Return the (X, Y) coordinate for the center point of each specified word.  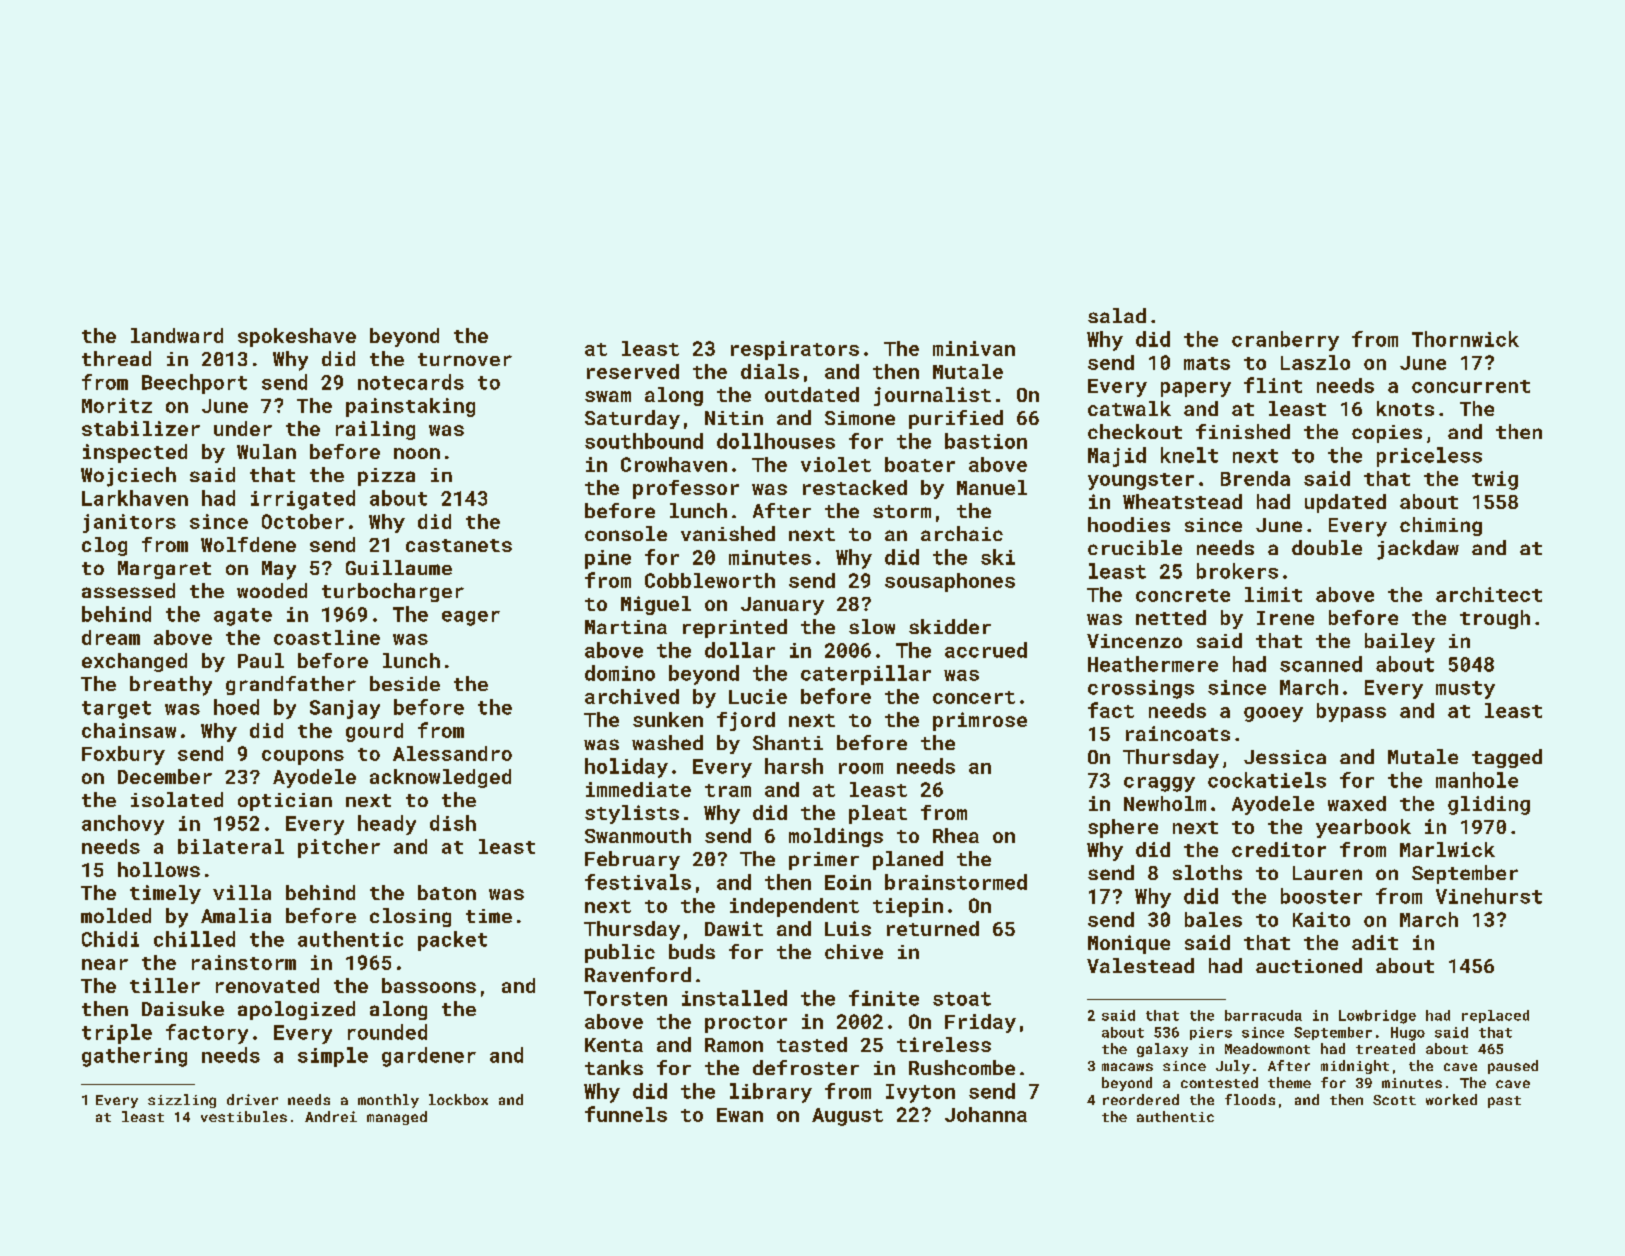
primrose (980, 721)
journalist (932, 396)
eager (471, 618)
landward (177, 335)
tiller (165, 985)
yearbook (1363, 828)
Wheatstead (1182, 501)
